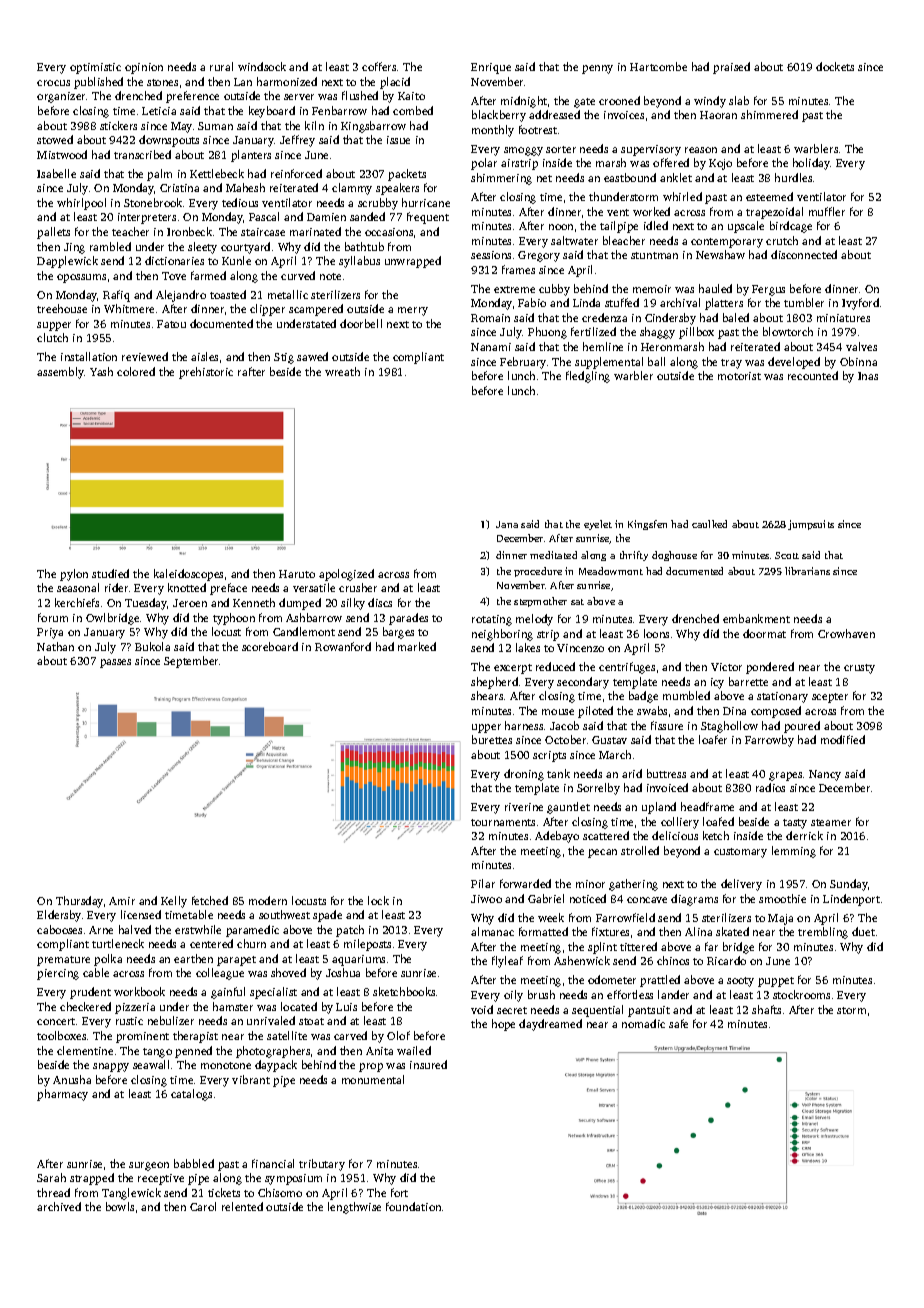 The height and width of the screenshot is (1308, 924). Describe the element at coordinates (835, 66) in the screenshot. I see `dockets` at that location.
